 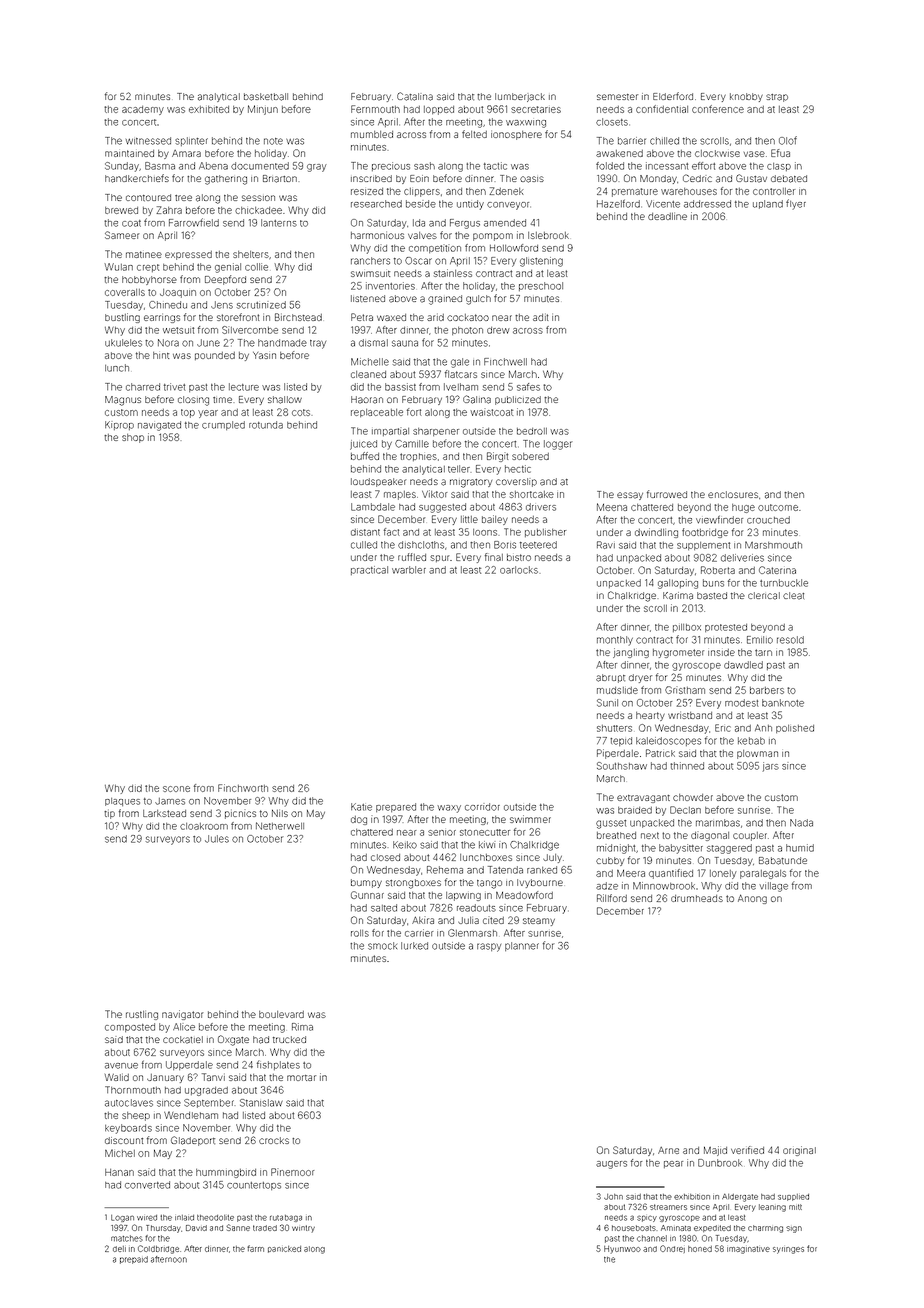 What do you see at coordinates (777, 98) in the document?
I see `strap` at bounding box center [777, 98].
